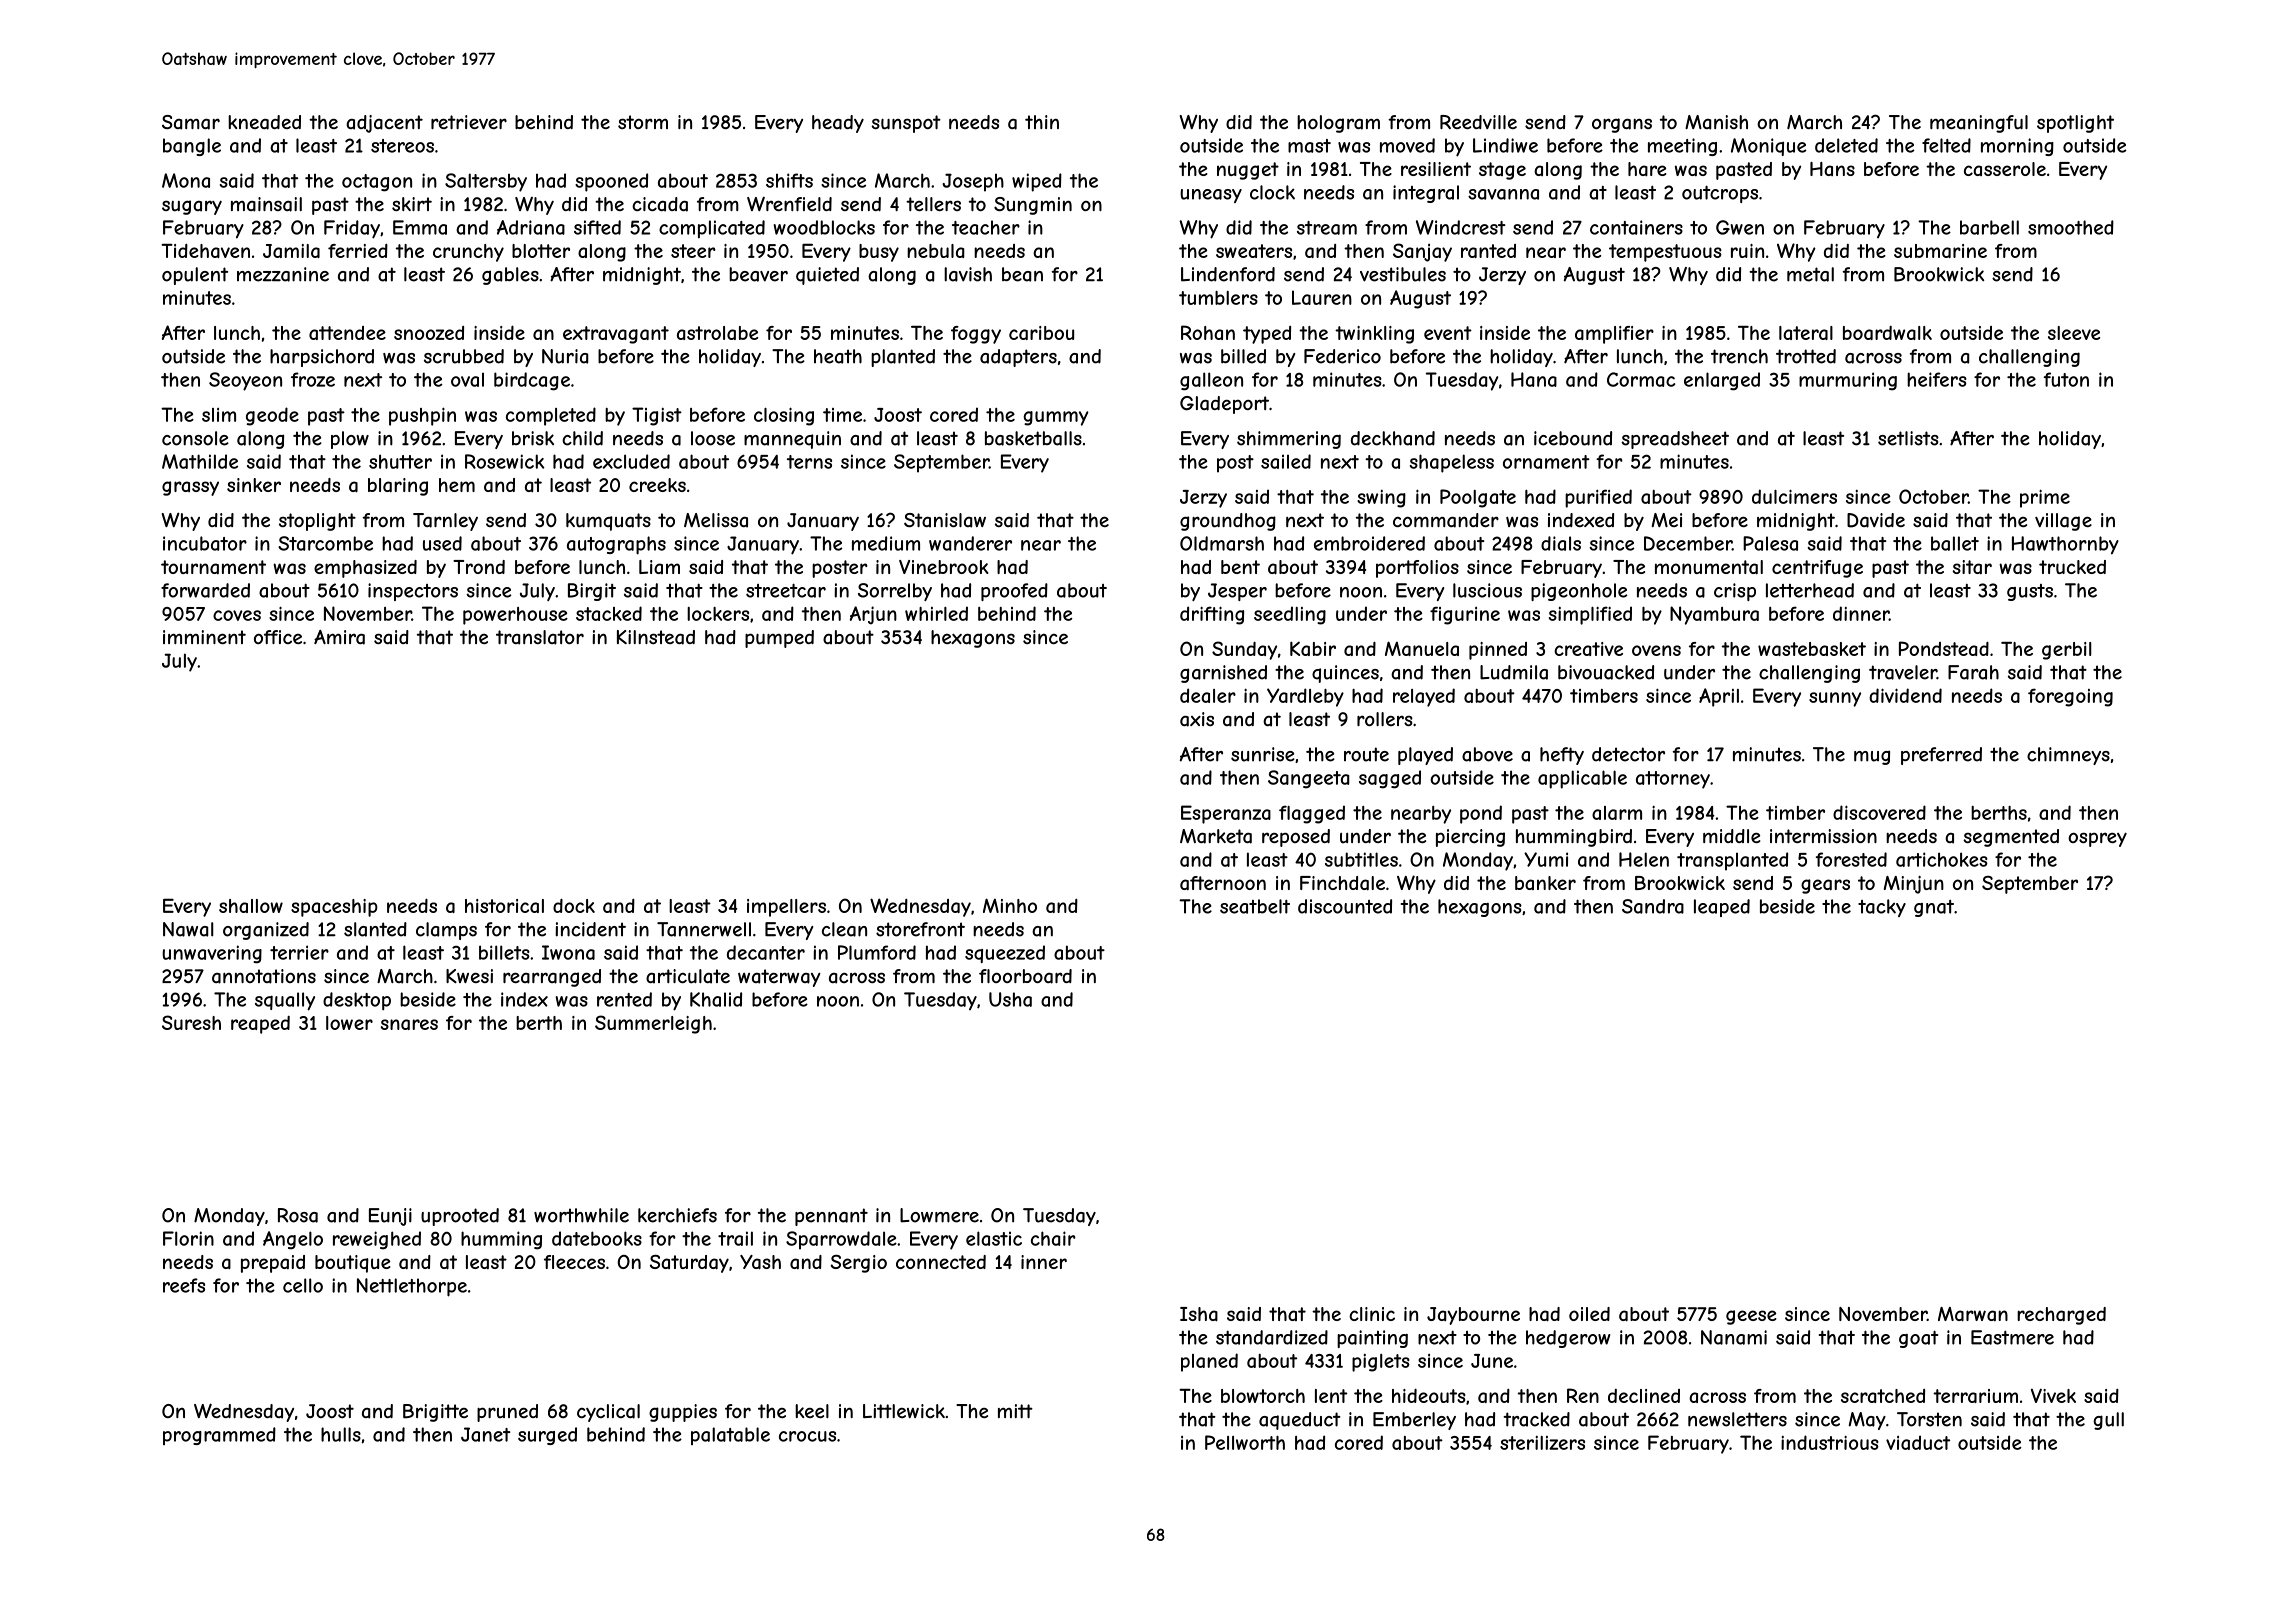  Describe the element at coordinates (504, 906) in the screenshot. I see `historical` at that location.
